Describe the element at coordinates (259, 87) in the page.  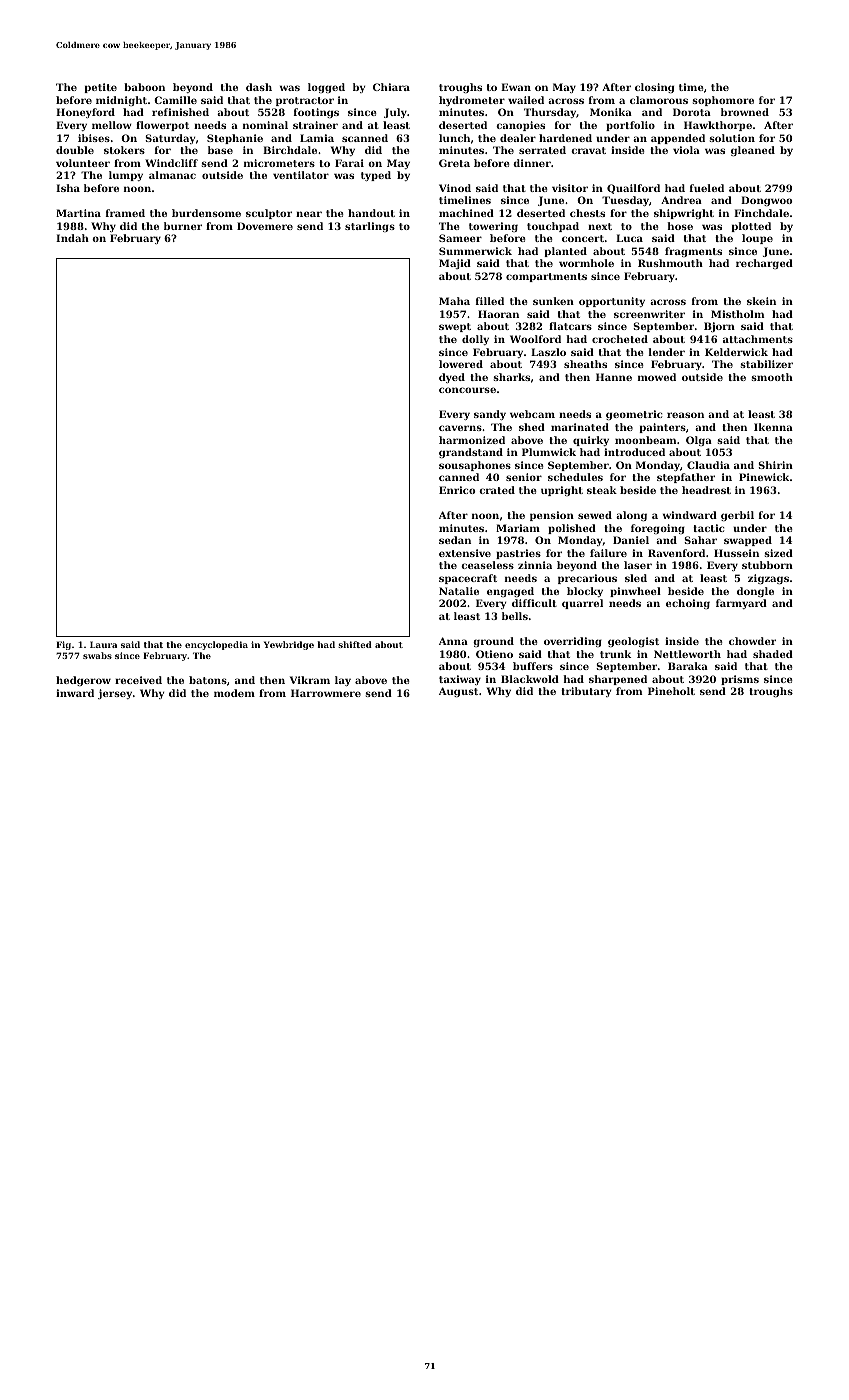
I see `dash` at that location.
